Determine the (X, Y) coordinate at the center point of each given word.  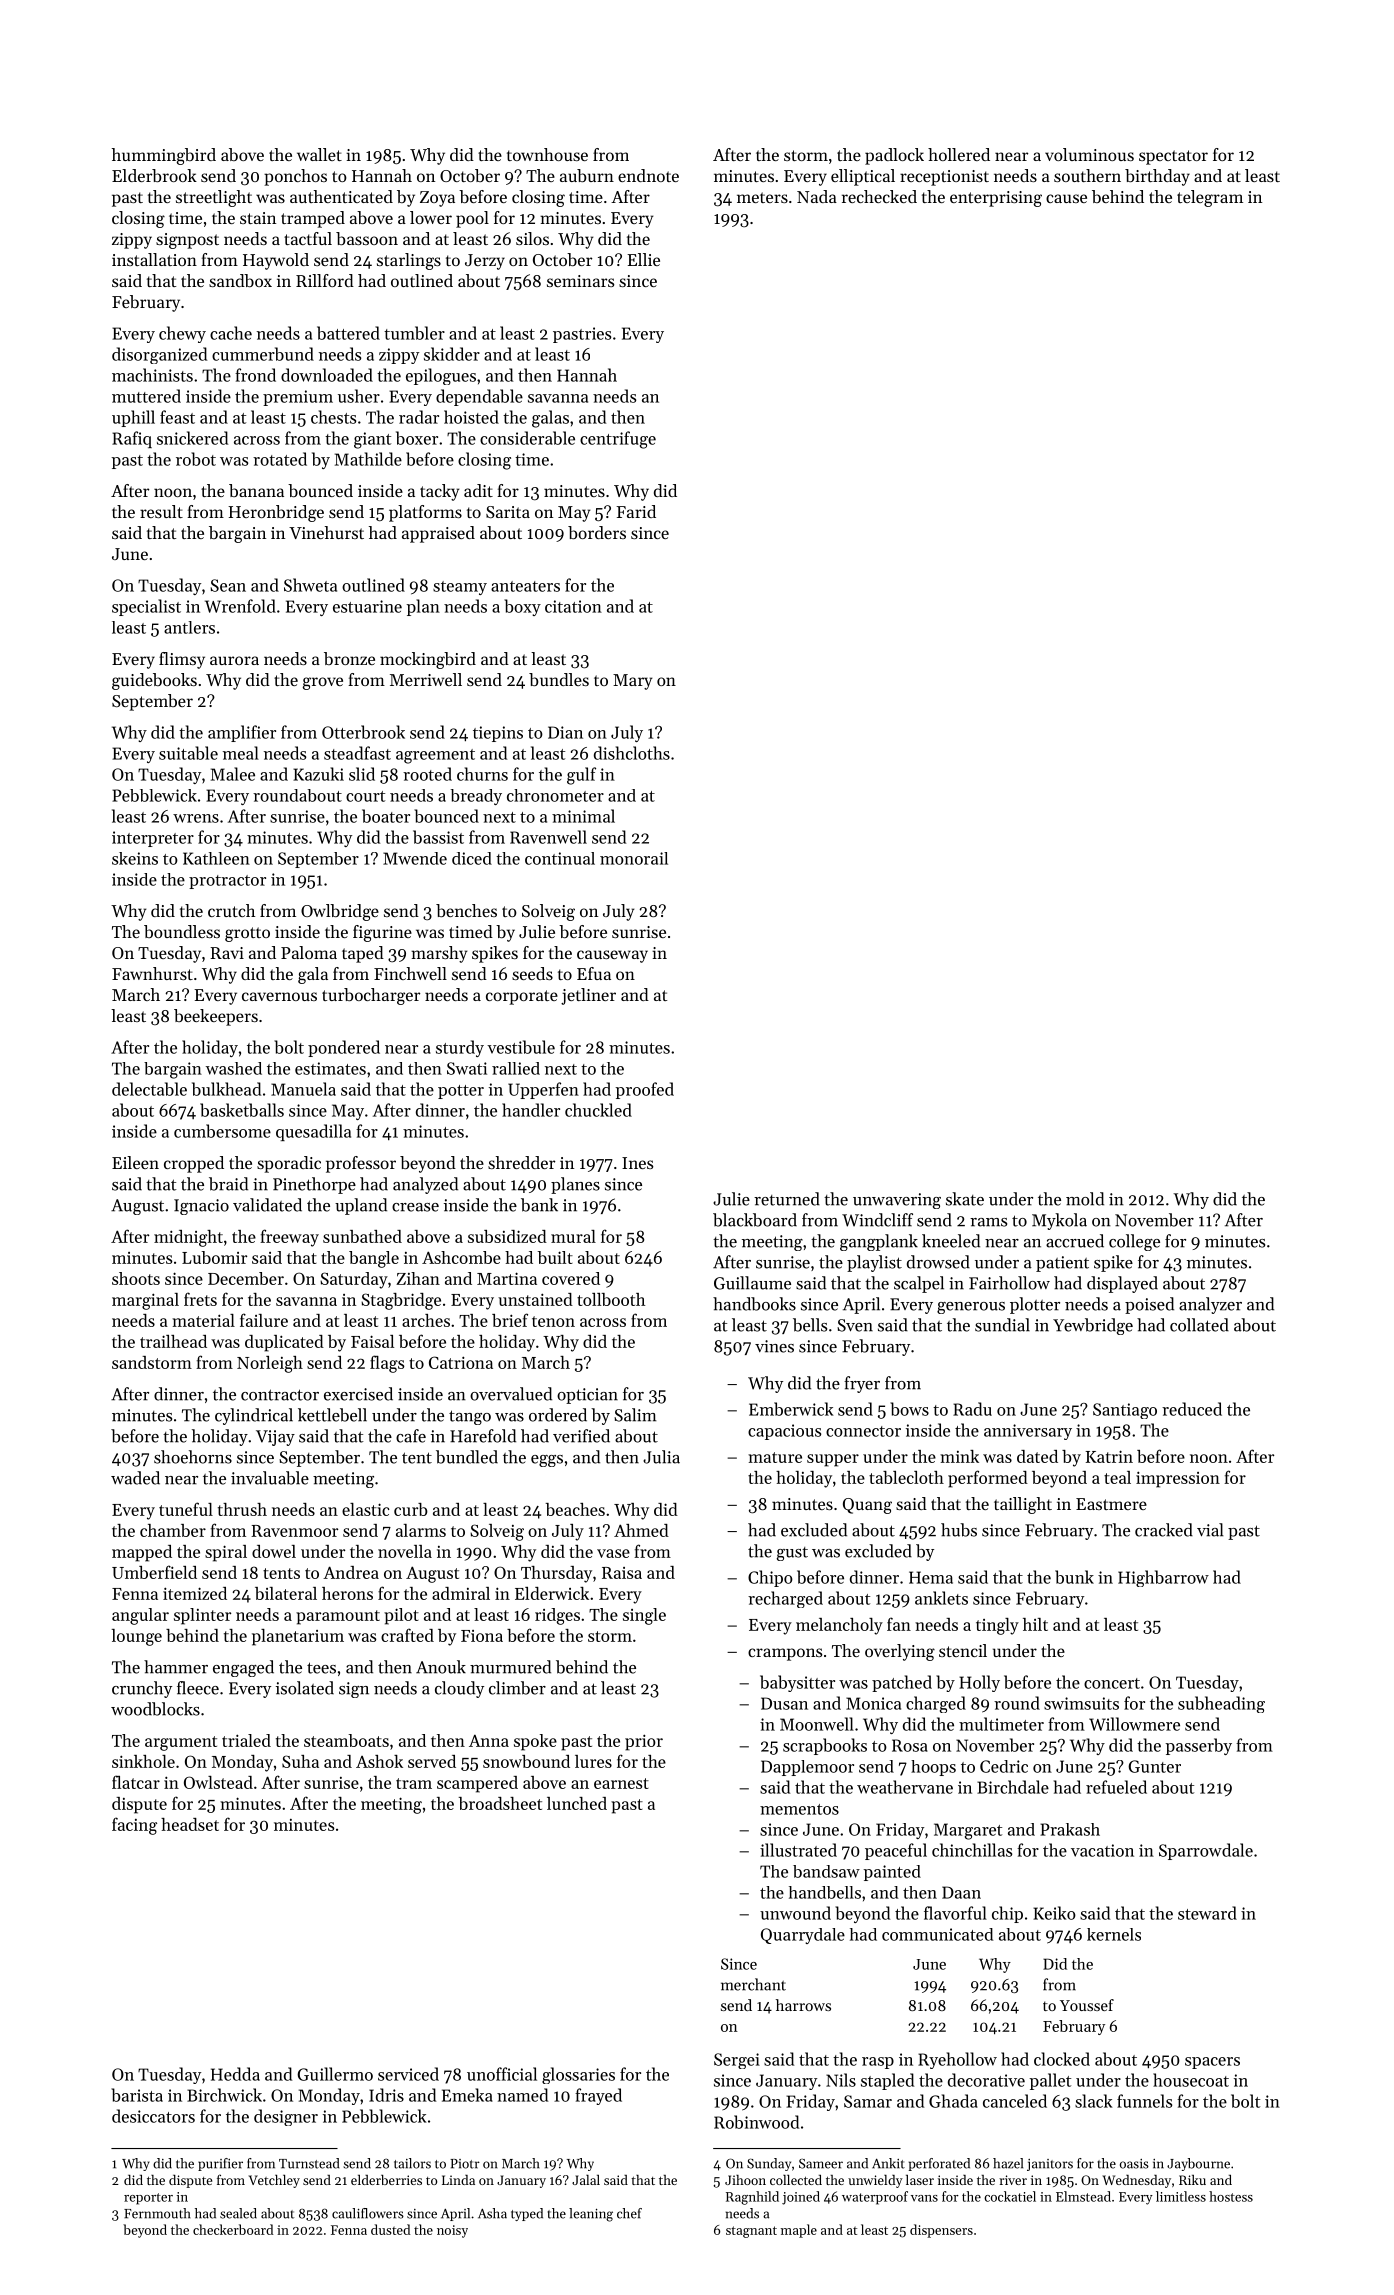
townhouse (547, 154)
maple (799, 2231)
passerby (1199, 1746)
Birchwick (224, 2095)
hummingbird (164, 156)
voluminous (1089, 154)
